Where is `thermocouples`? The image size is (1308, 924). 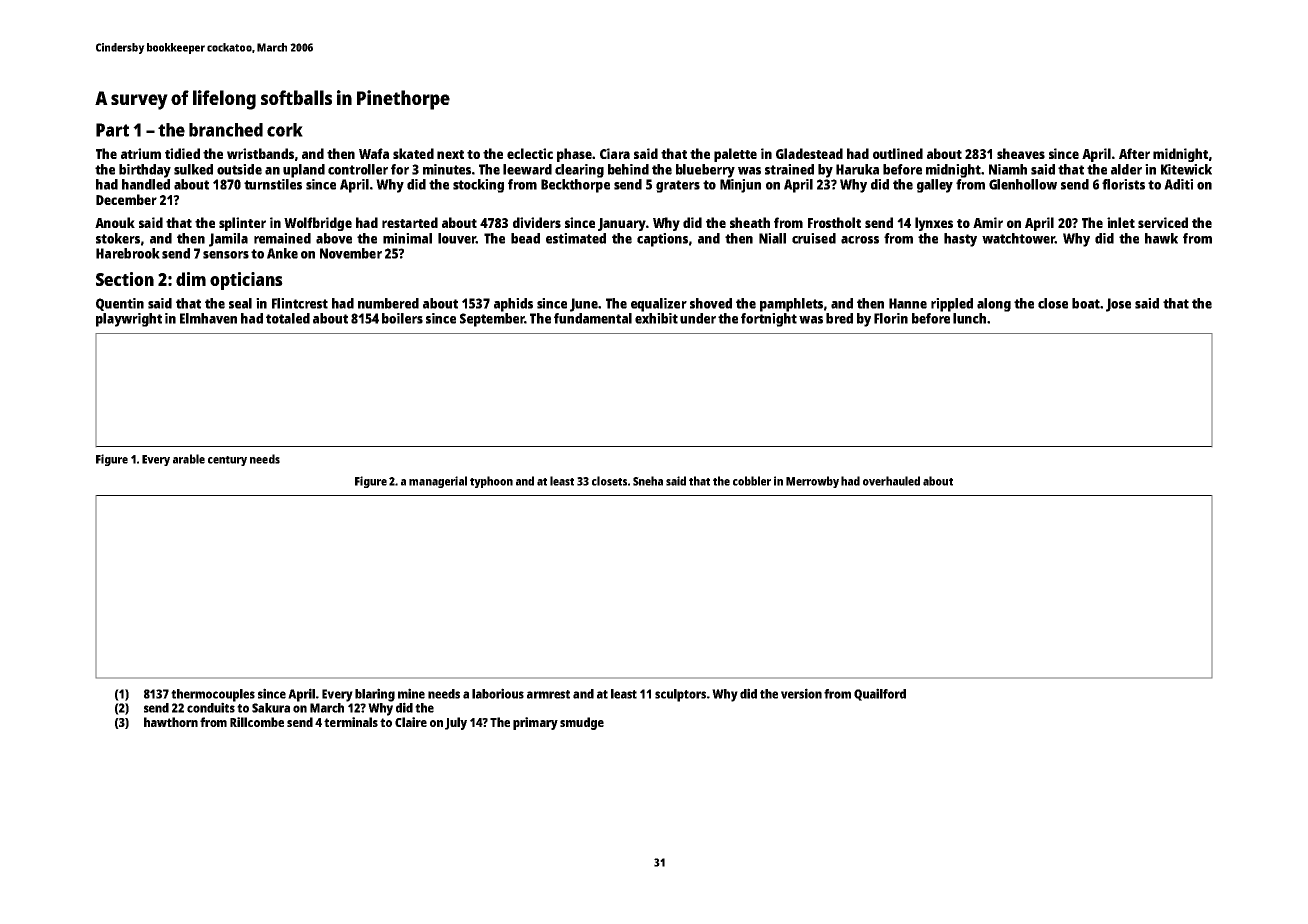 thermocouples is located at coordinates (213, 695).
